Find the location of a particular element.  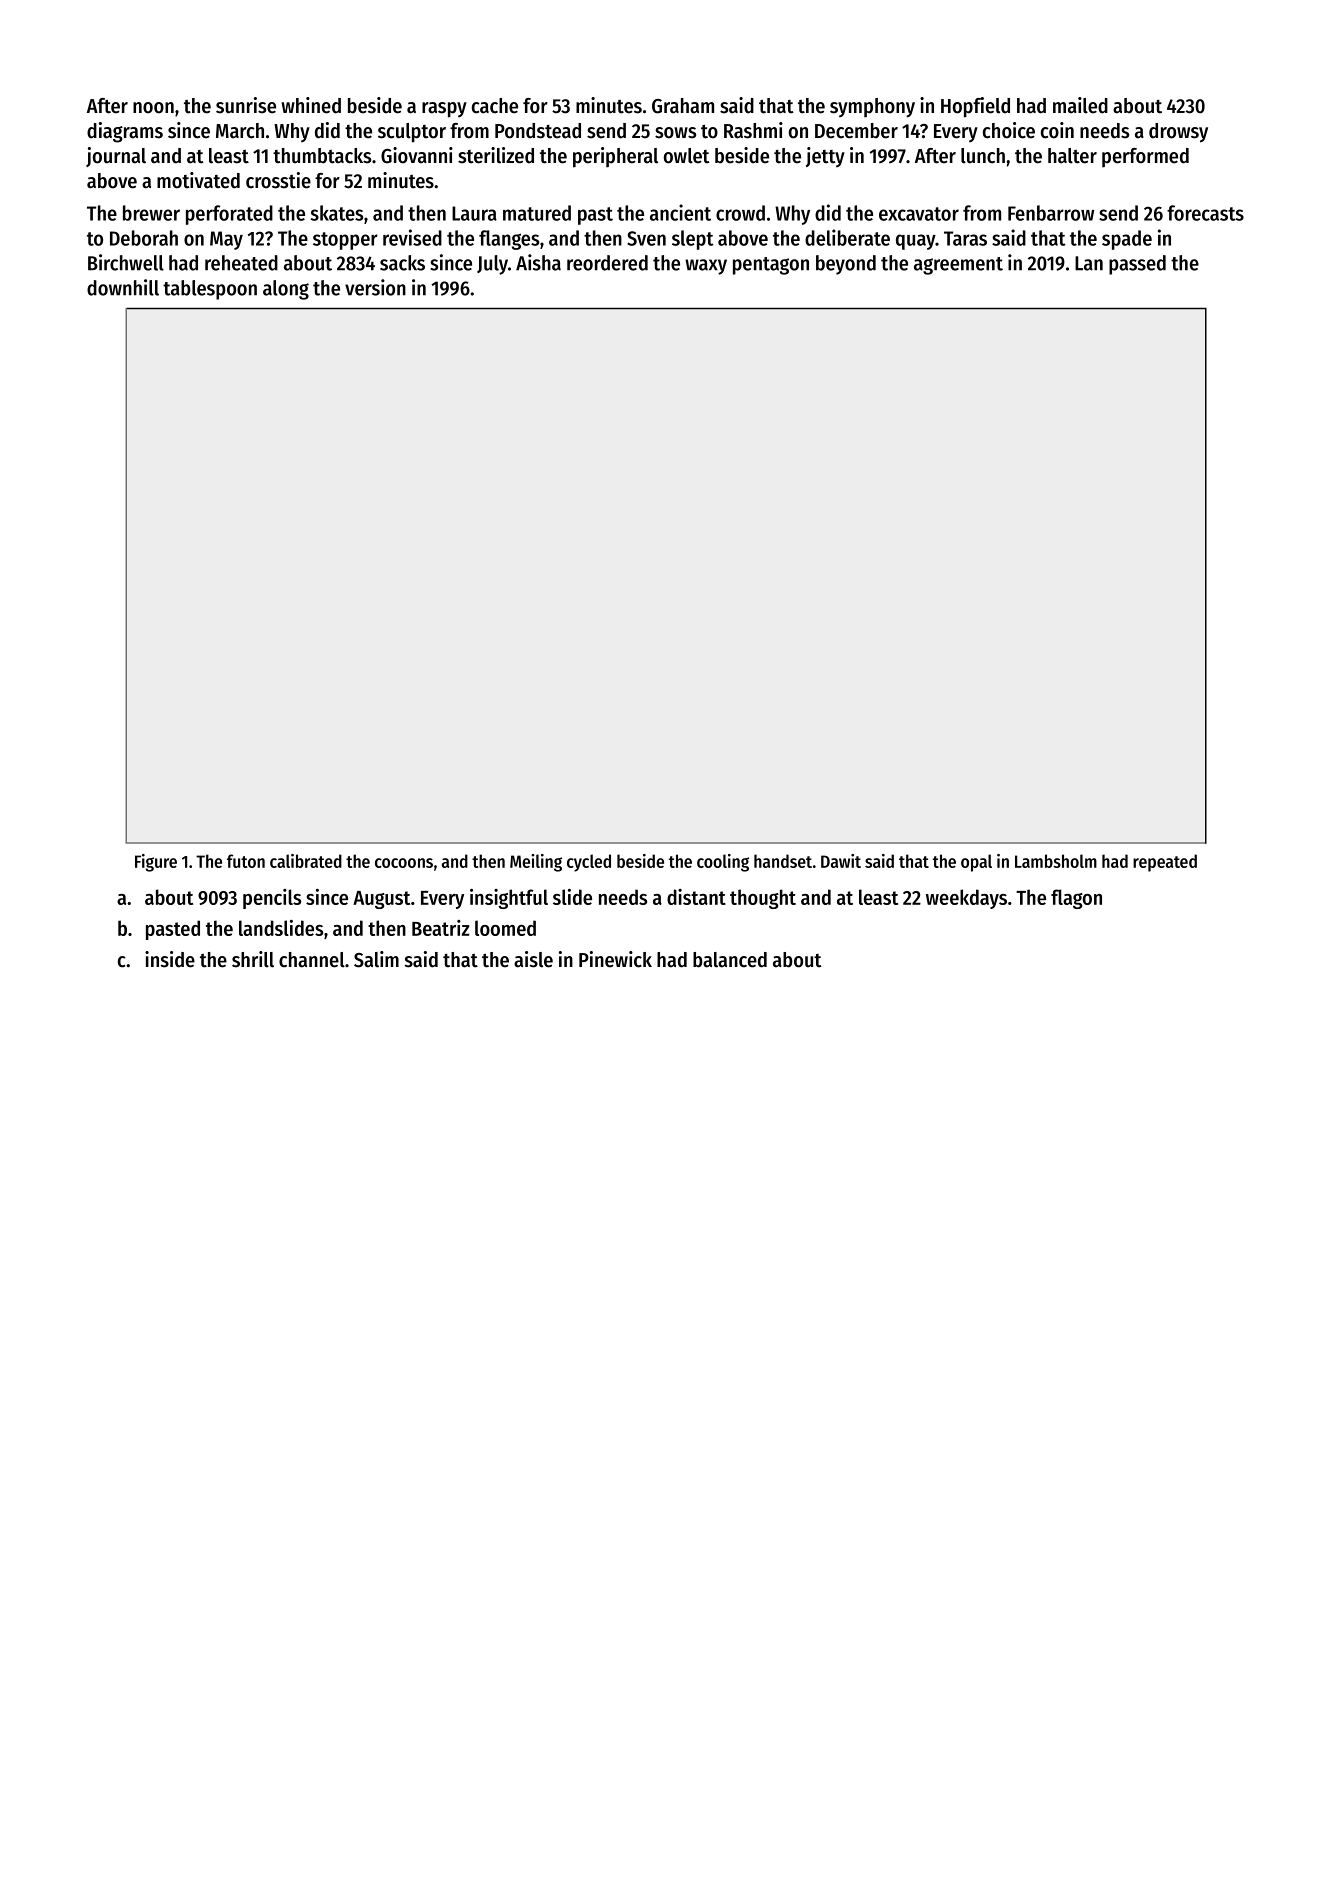

Lambsholm is located at coordinates (1056, 861).
